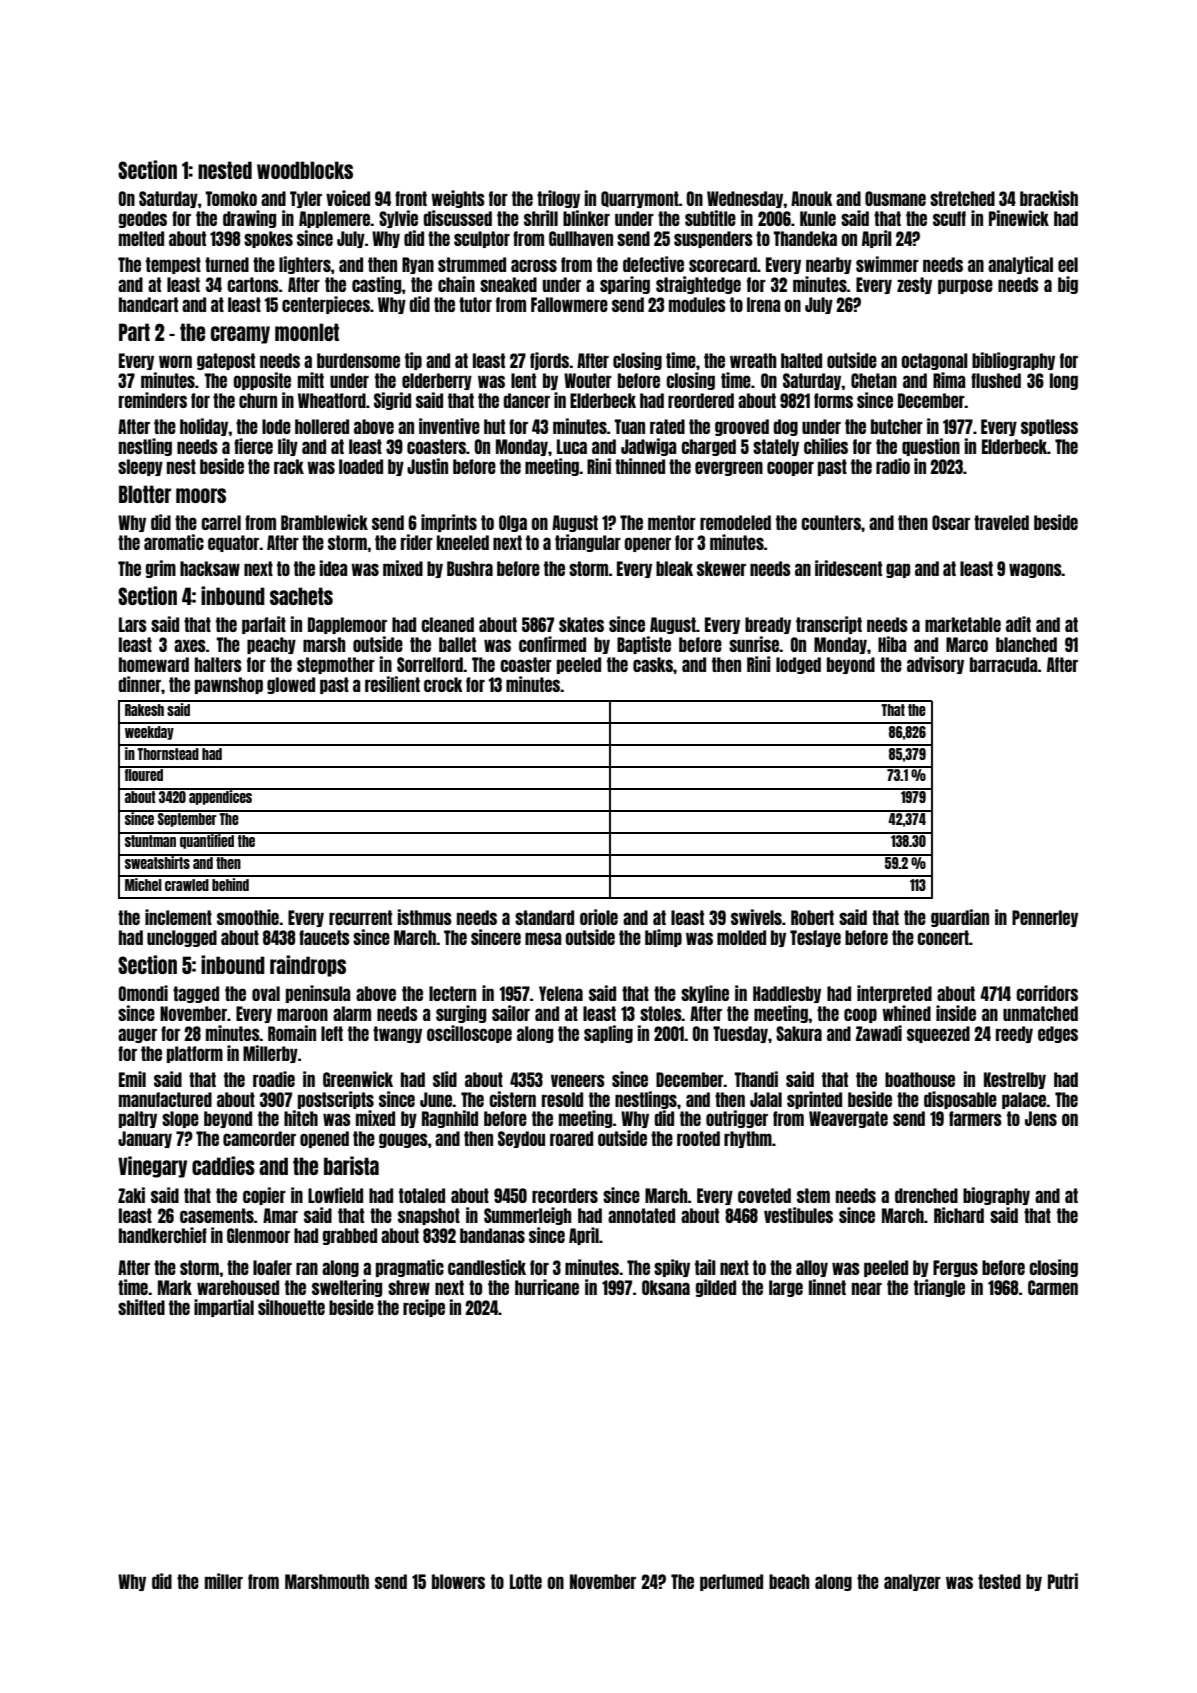  What do you see at coordinates (674, 568) in the screenshot?
I see `bleak` at bounding box center [674, 568].
